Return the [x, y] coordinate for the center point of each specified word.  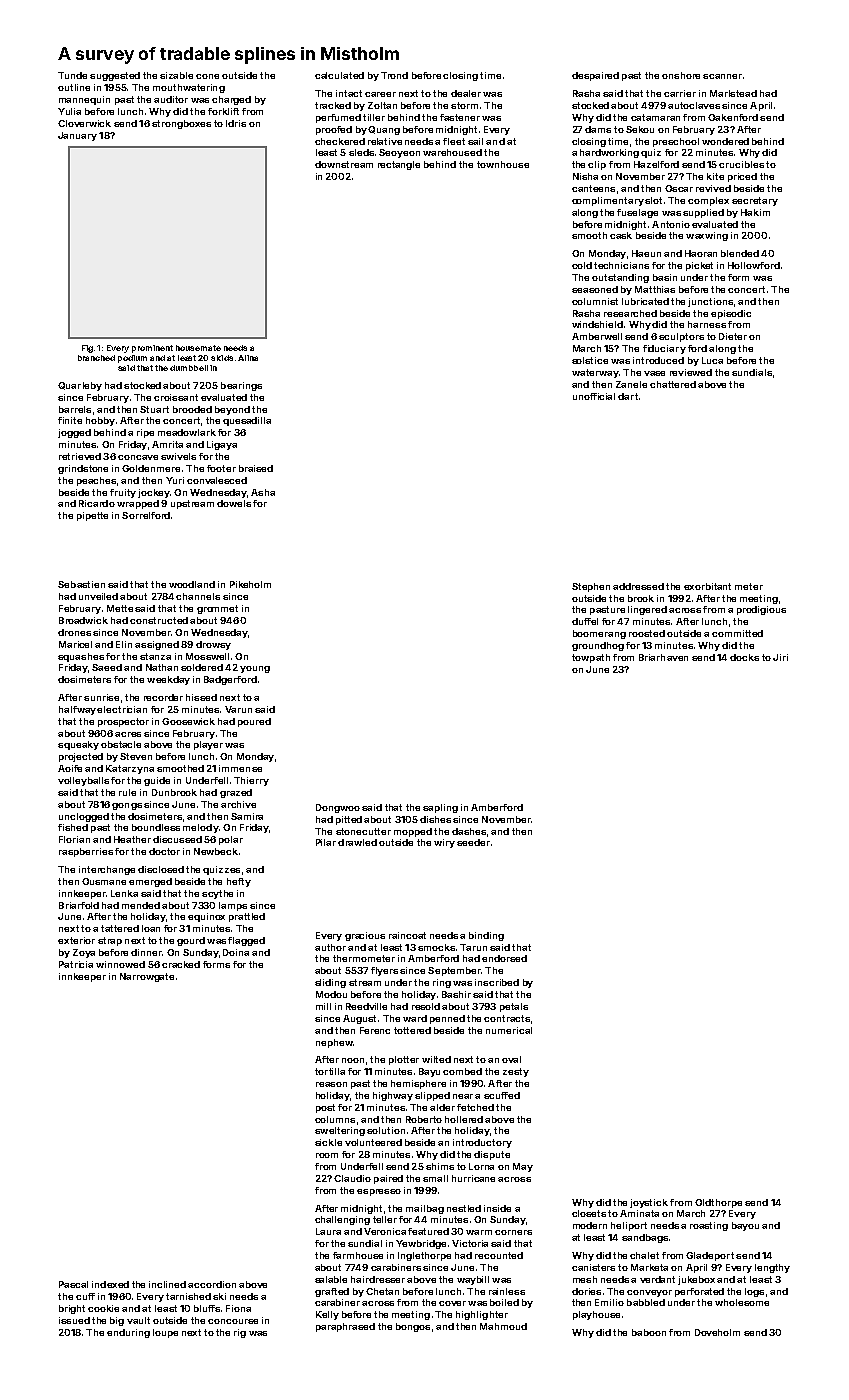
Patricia [76, 964]
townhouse [503, 164]
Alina [248, 358]
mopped [413, 832]
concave [138, 457]
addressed [638, 586]
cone [207, 76]
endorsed [504, 958]
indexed [110, 1284]
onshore [681, 75]
